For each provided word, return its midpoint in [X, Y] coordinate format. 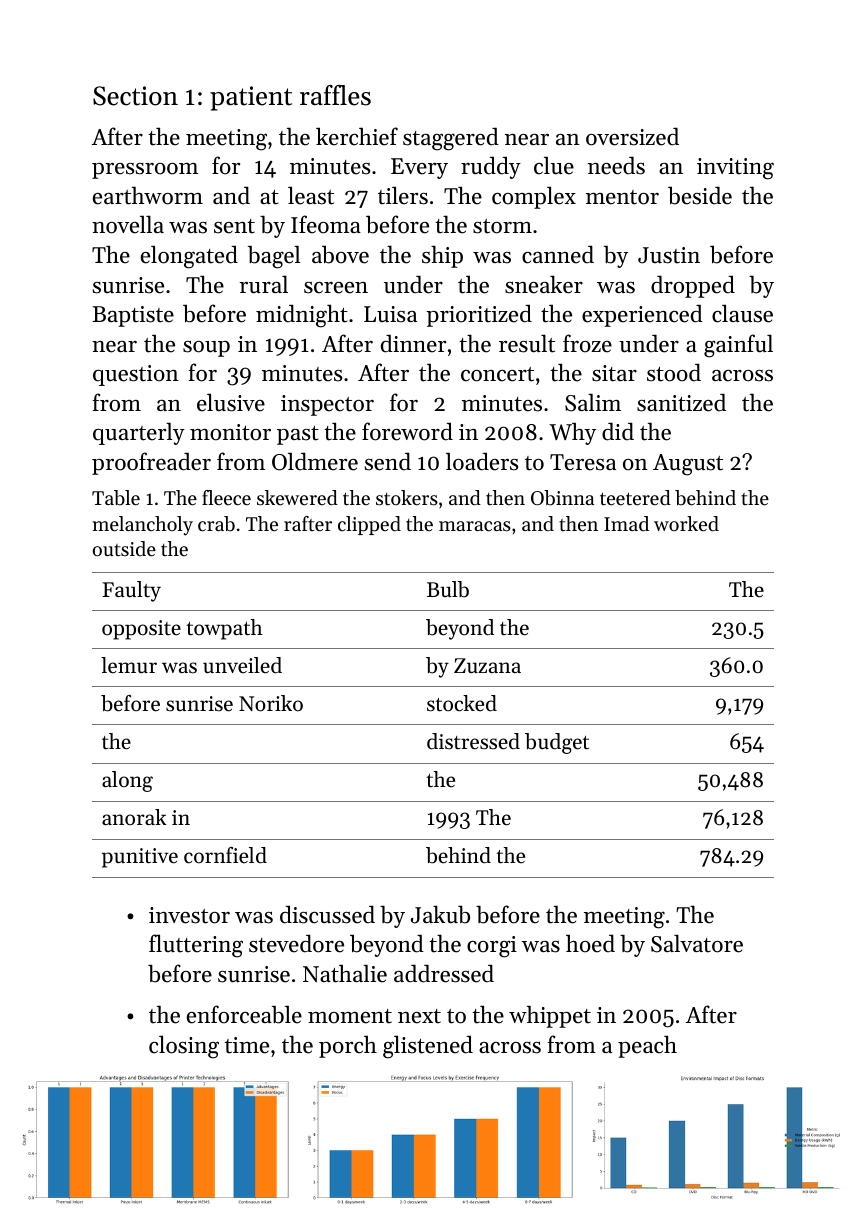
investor [189, 915]
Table [116, 498]
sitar [614, 373]
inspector [327, 405]
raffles [335, 95]
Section [135, 96]
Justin [669, 255]
